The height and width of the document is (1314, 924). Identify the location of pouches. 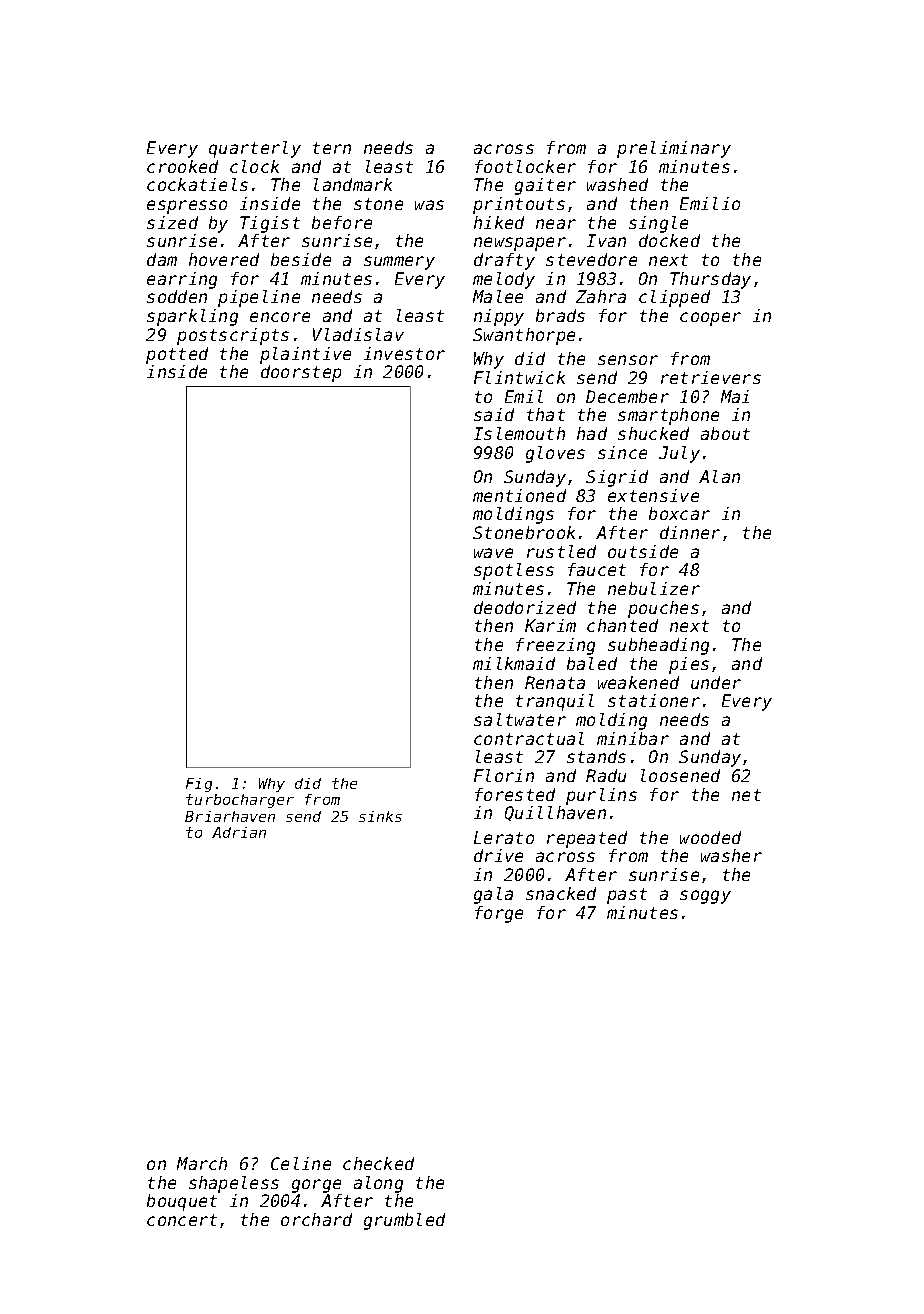
(663, 609).
